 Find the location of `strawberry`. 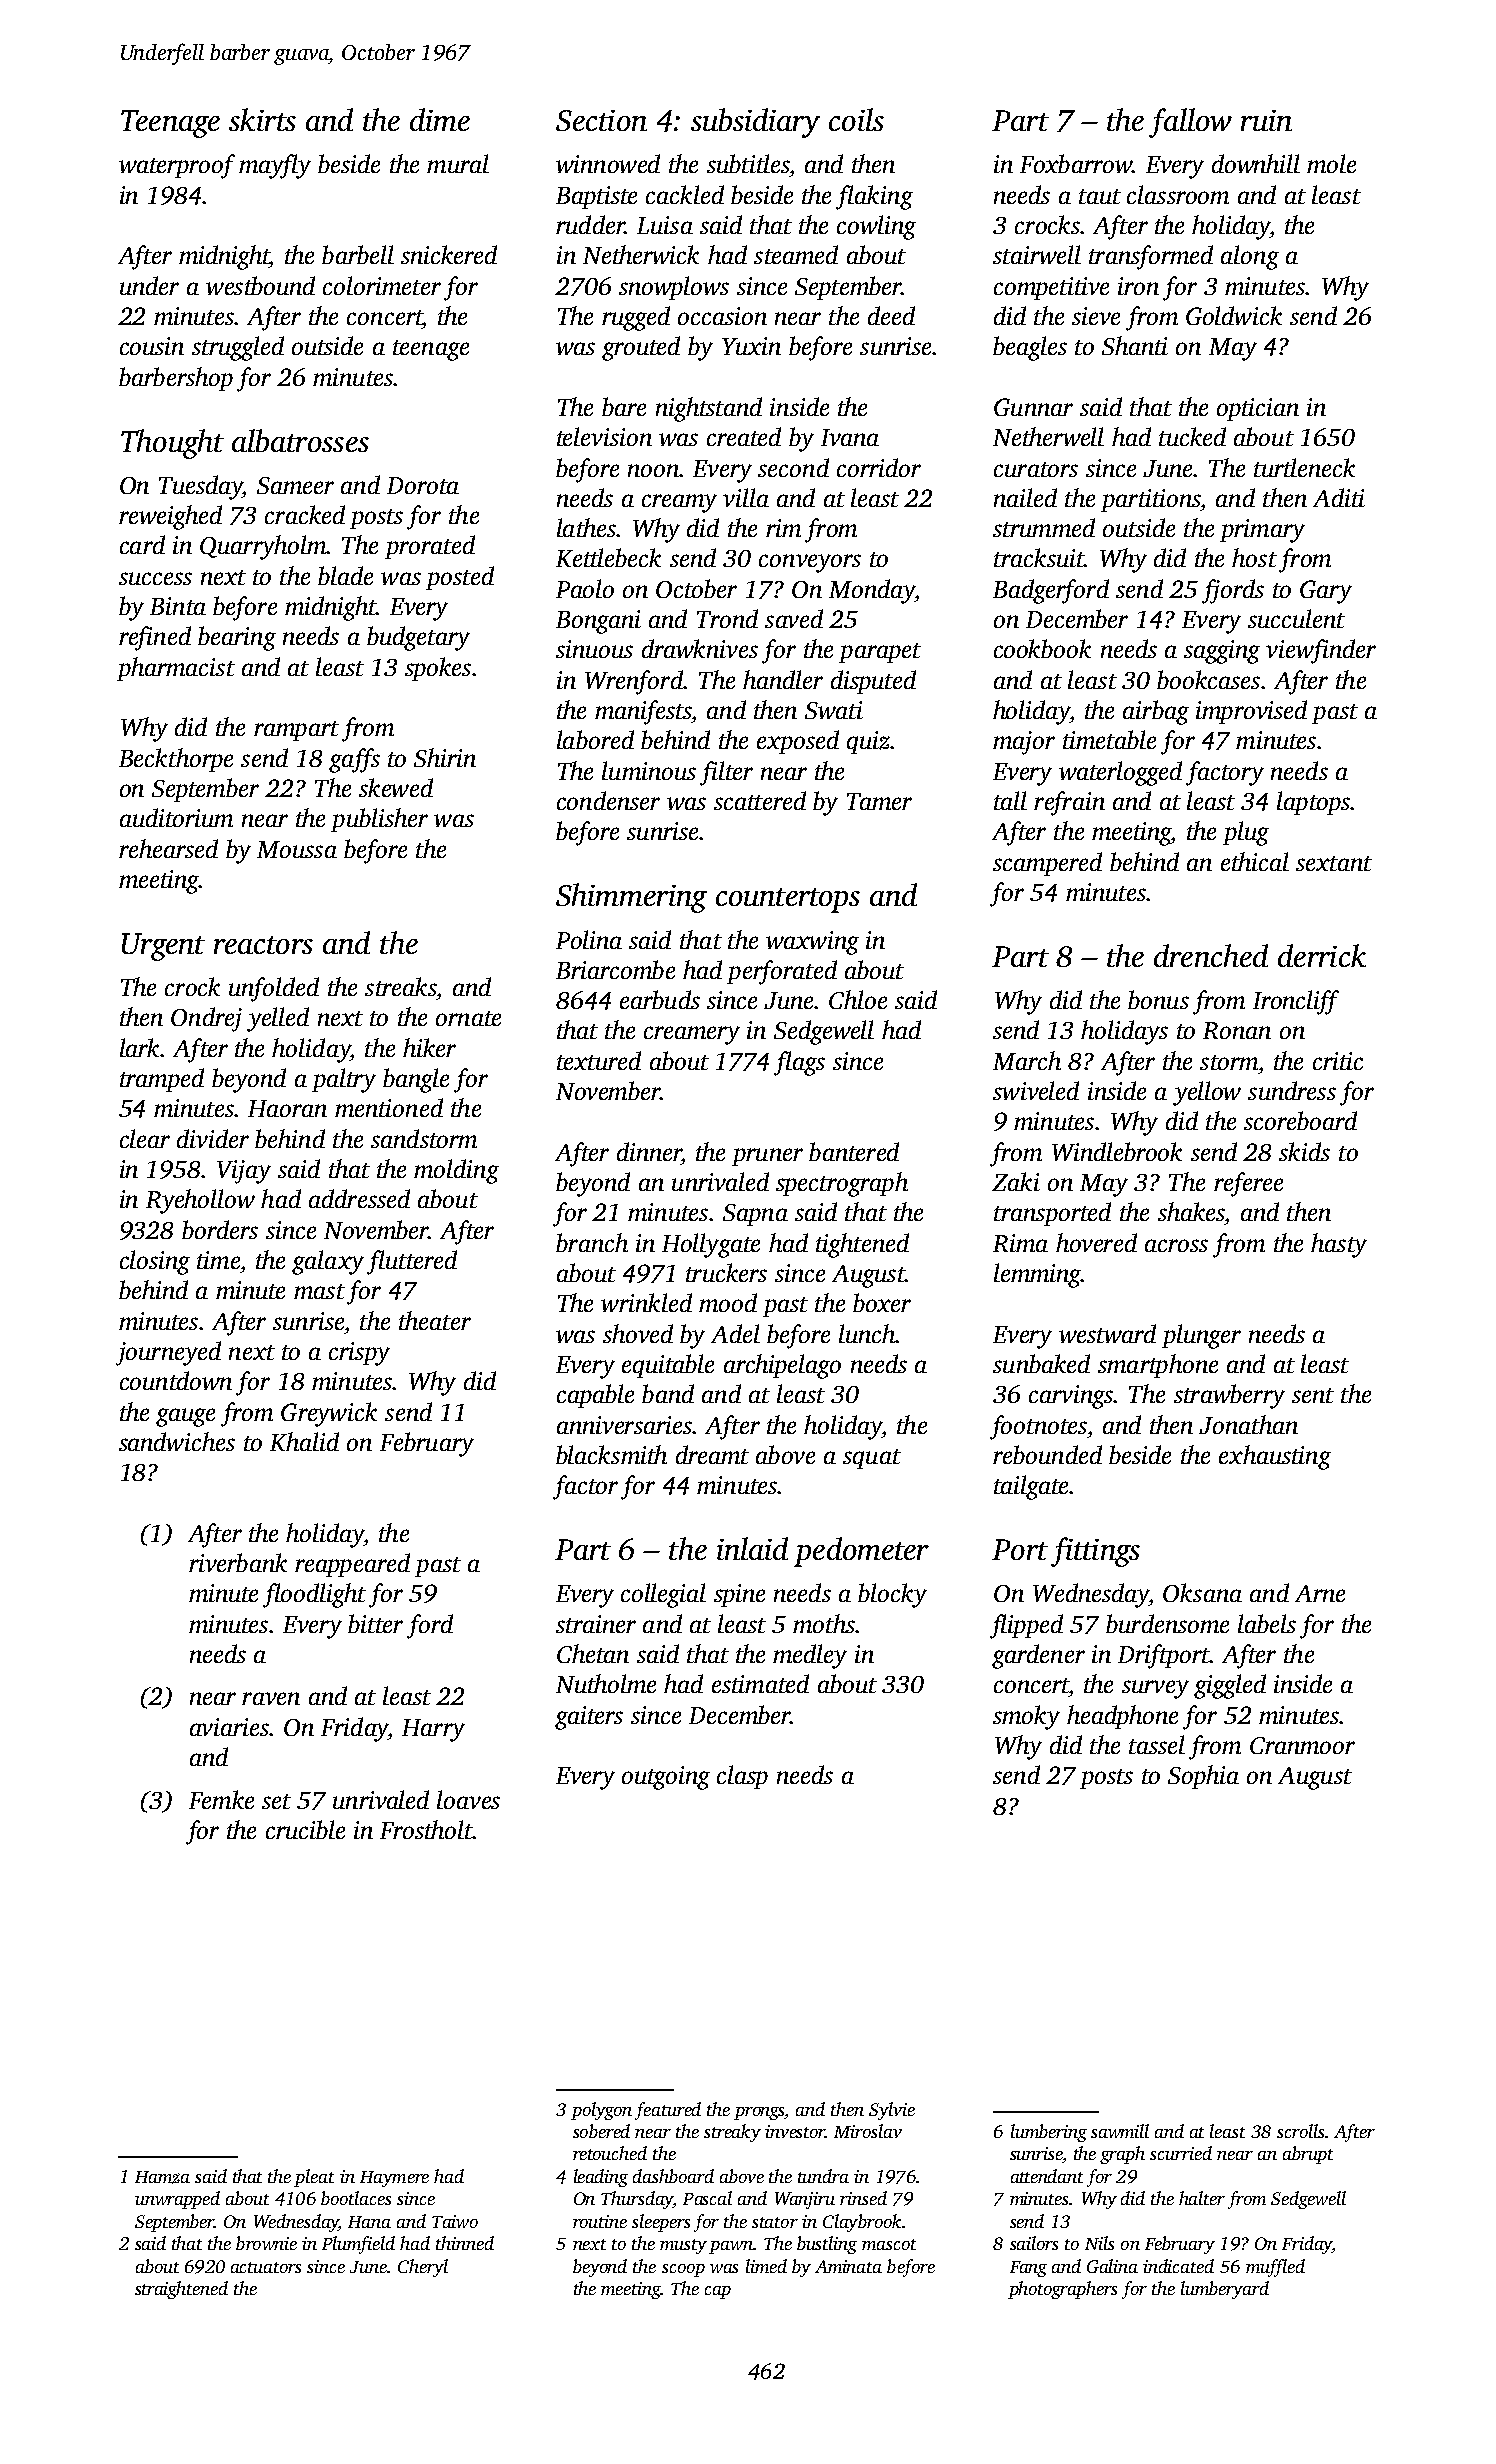

strawberry is located at coordinates (1229, 1396).
